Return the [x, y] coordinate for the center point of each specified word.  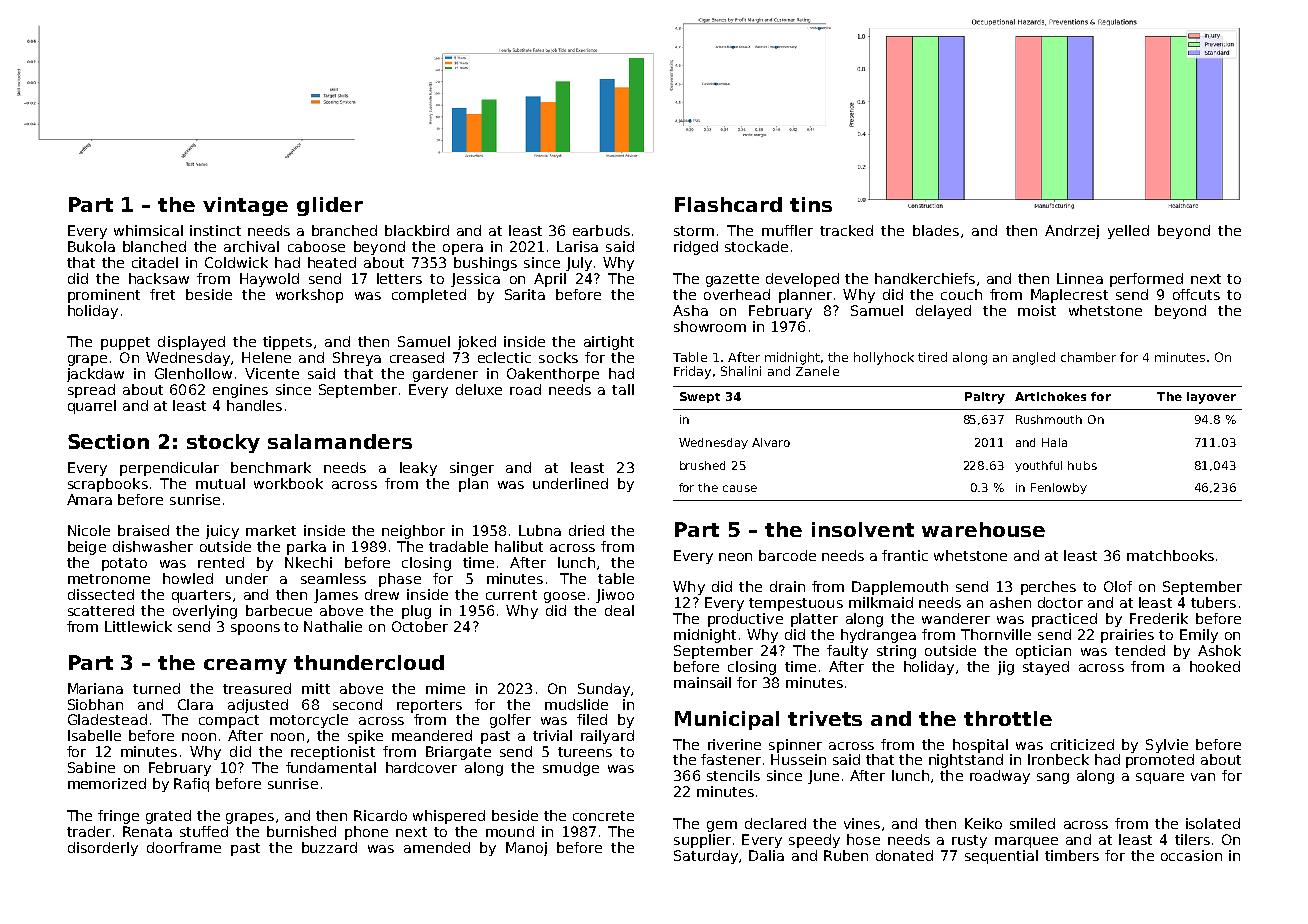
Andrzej [1072, 232]
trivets [825, 718]
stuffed [204, 831]
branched [344, 230]
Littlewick [138, 626]
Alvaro [771, 442]
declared [775, 823]
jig [1006, 668]
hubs [1082, 465]
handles [254, 405]
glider [330, 206]
